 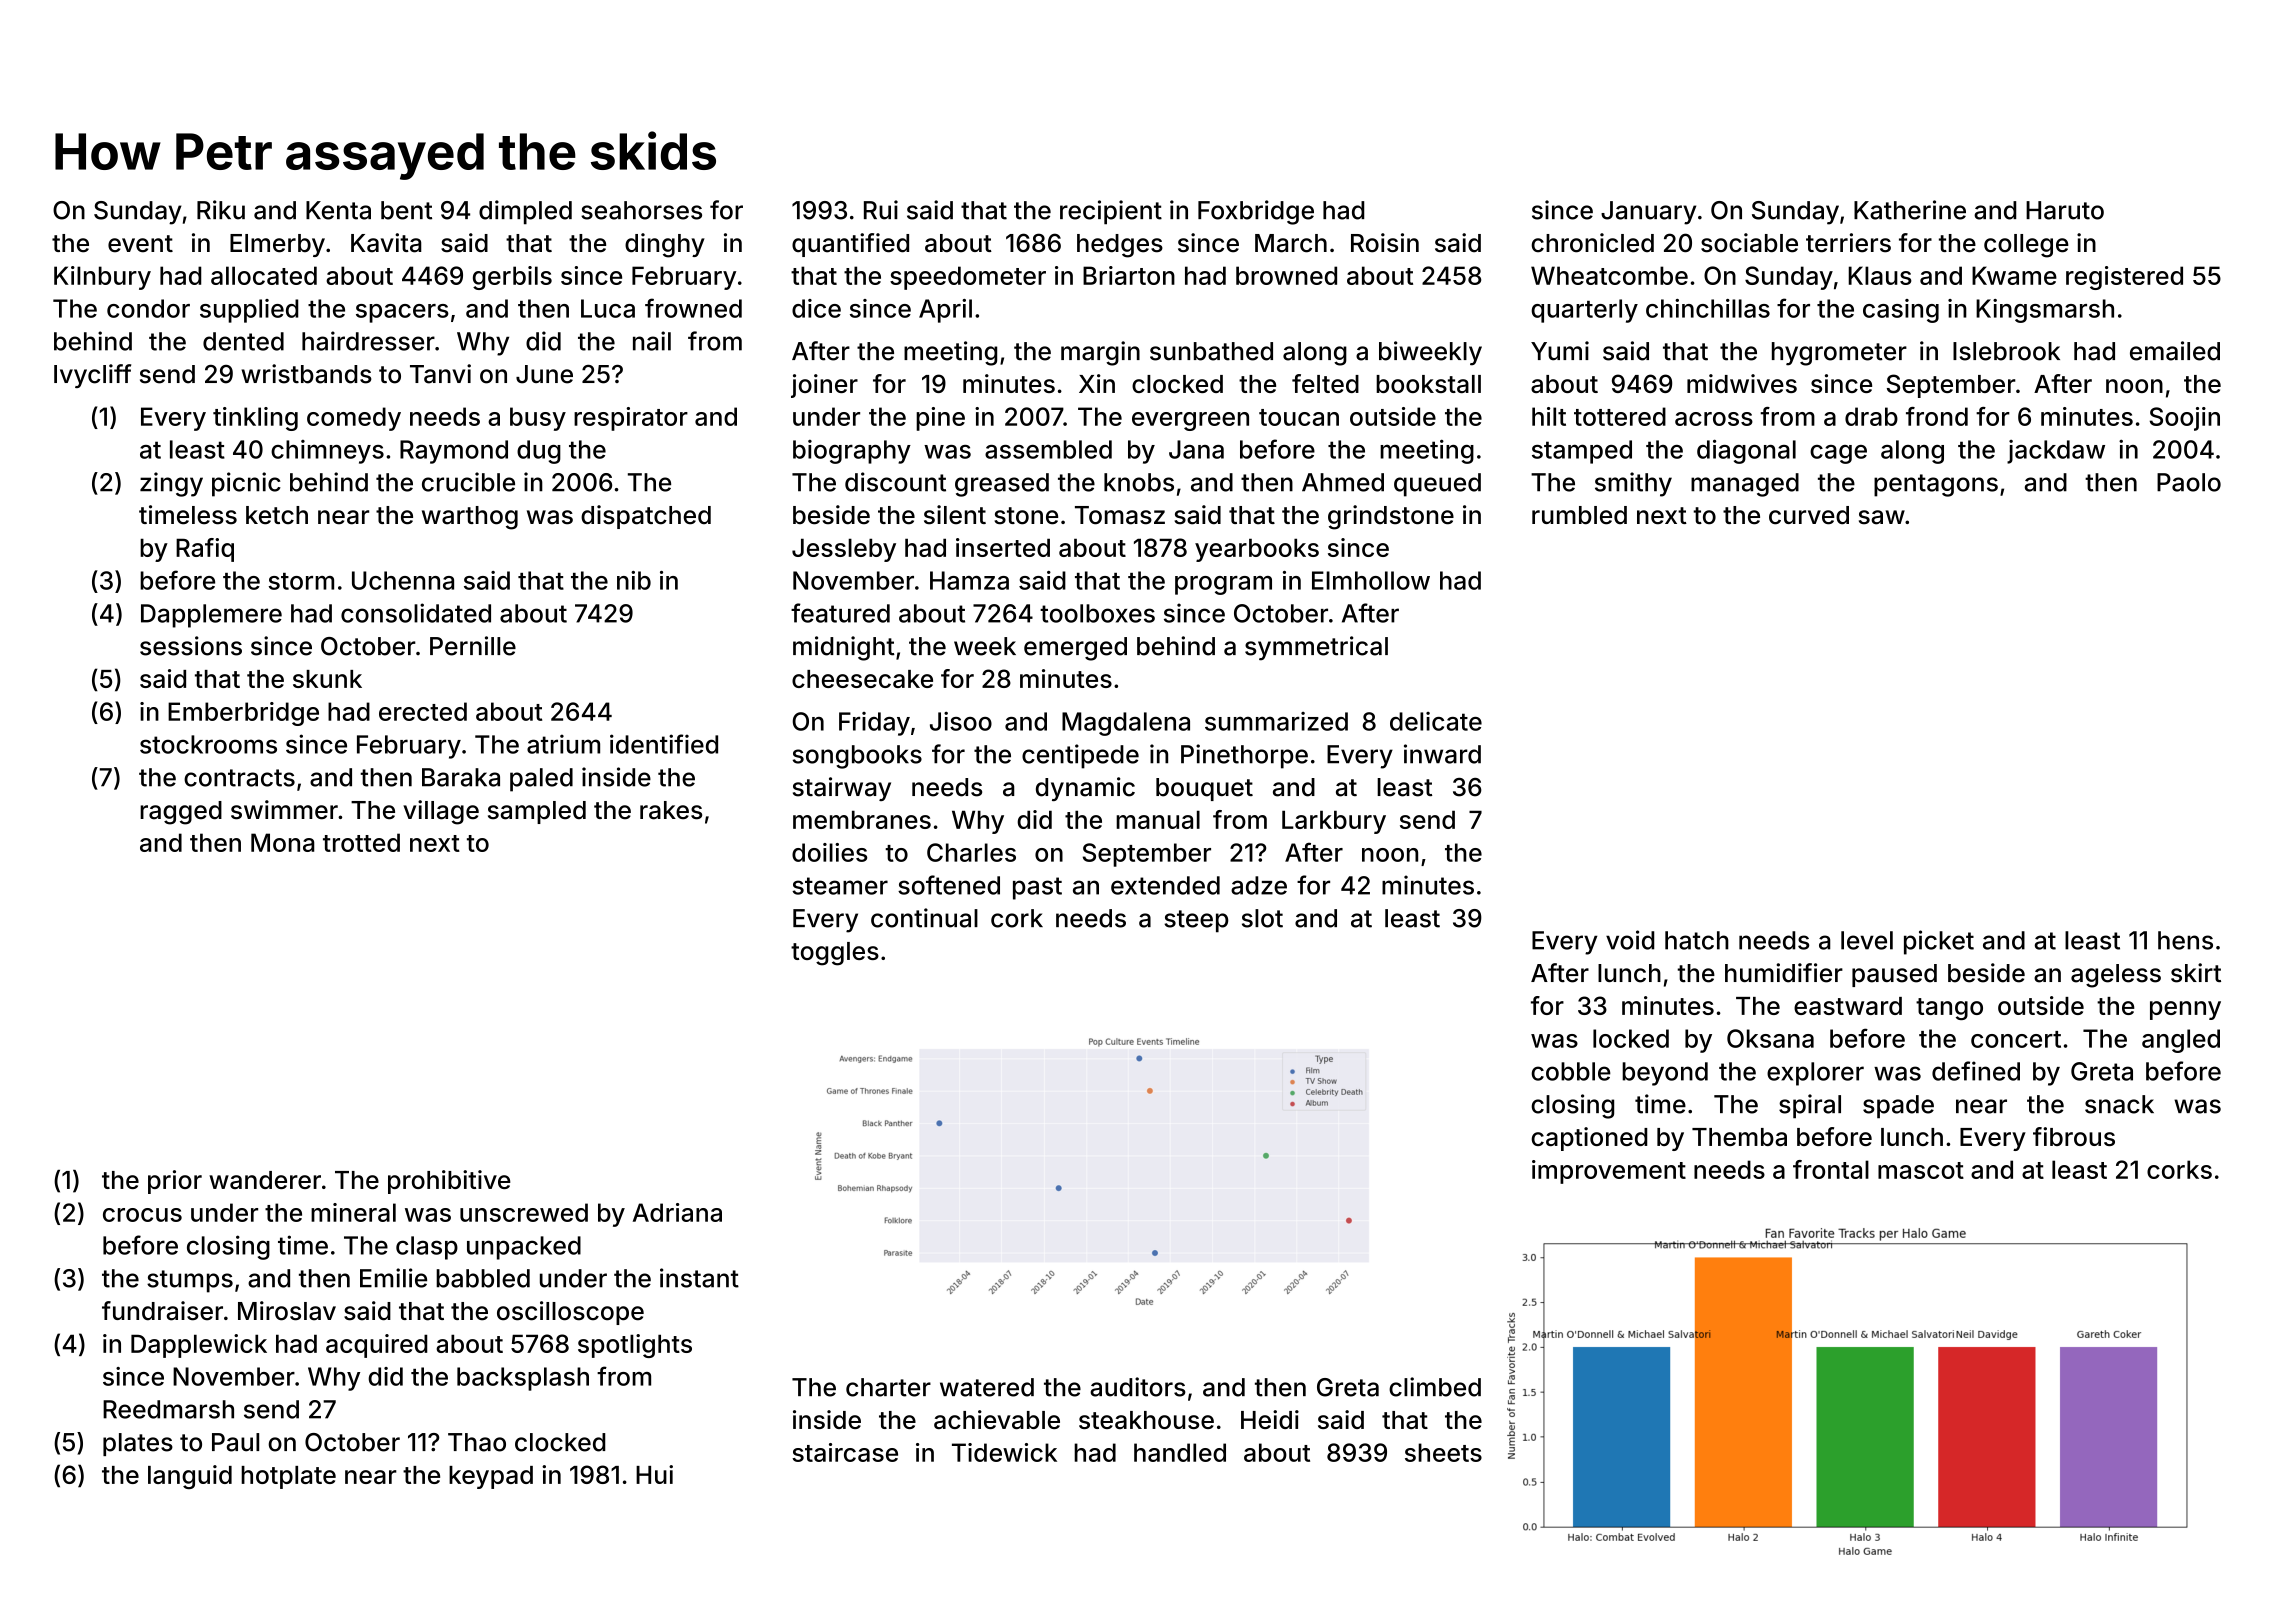 I want to click on tinkling, so click(x=255, y=419).
